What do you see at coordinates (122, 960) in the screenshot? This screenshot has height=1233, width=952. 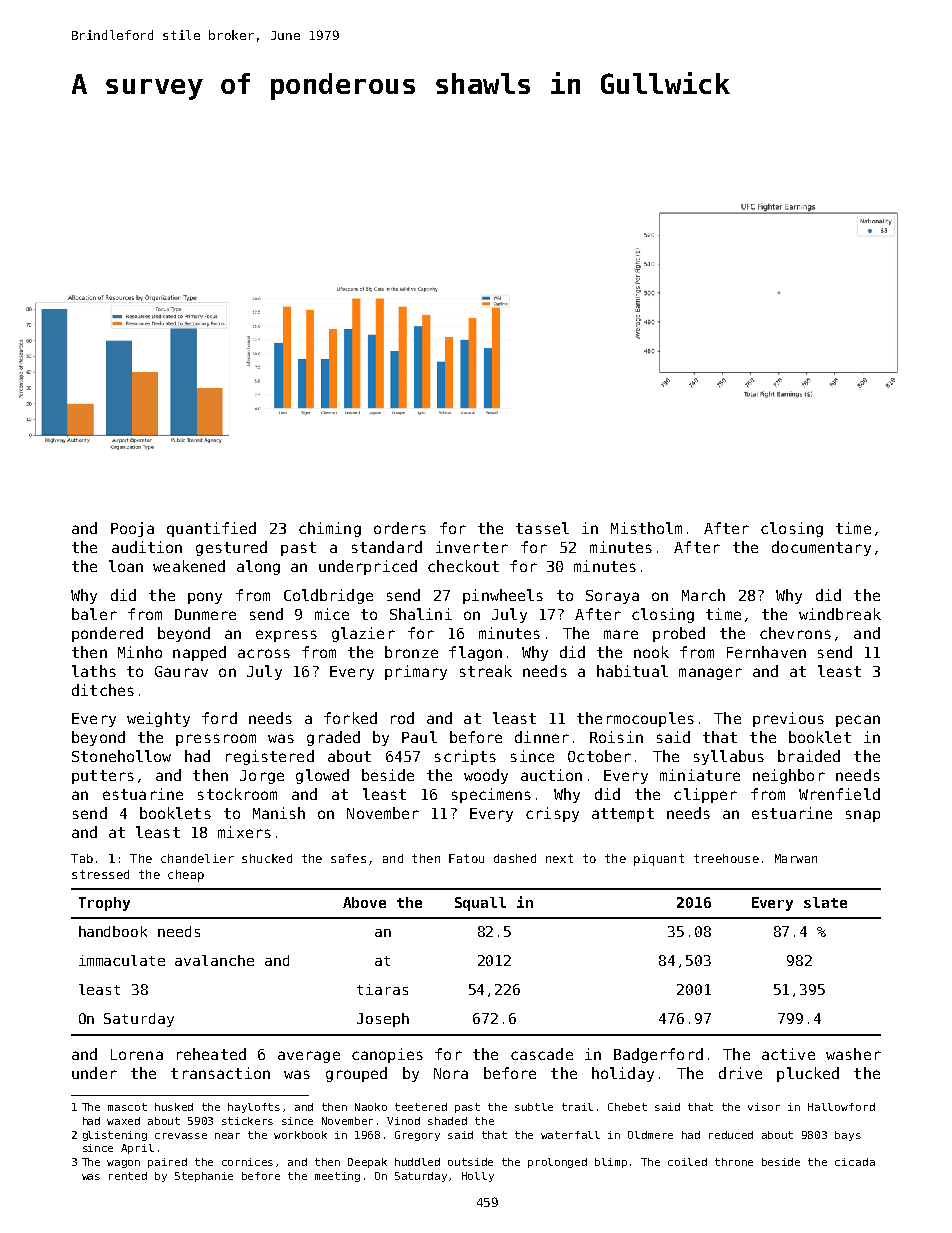 I see `immaculate` at bounding box center [122, 960].
